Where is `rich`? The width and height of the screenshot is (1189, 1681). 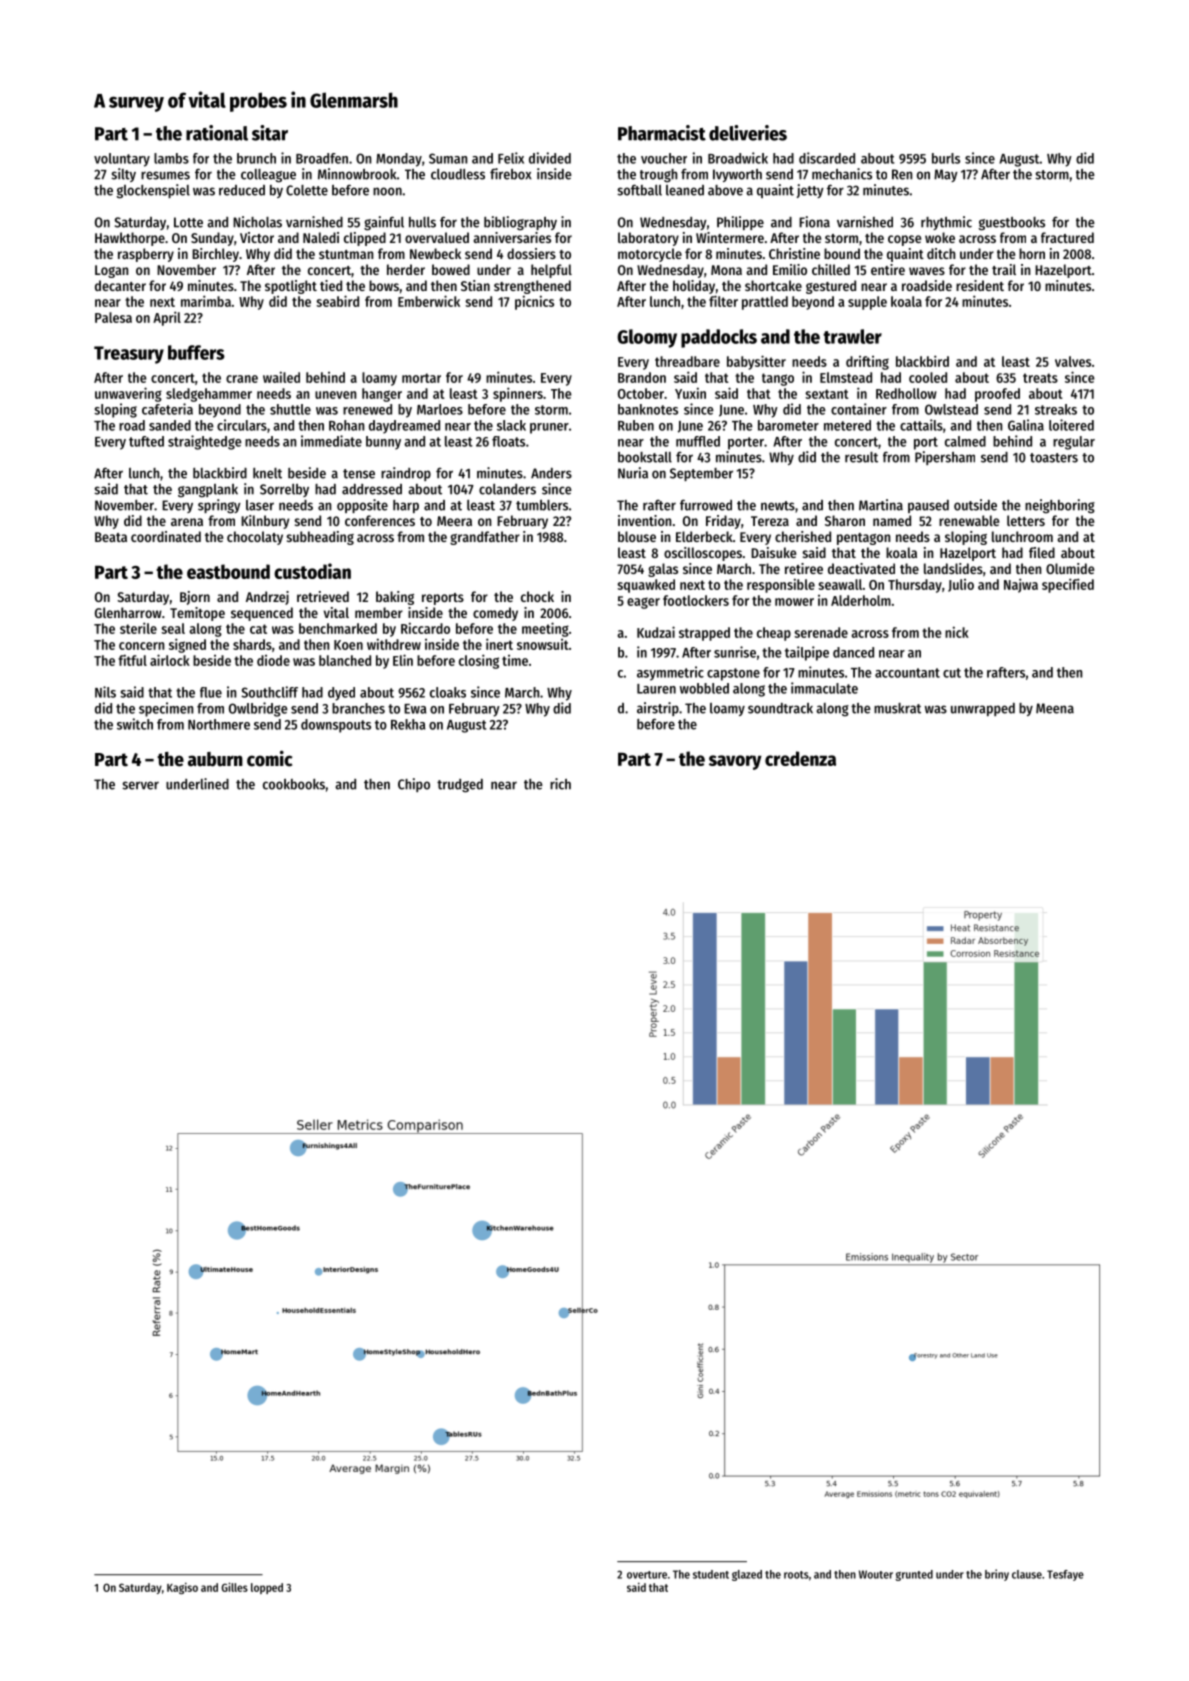
rich is located at coordinates (560, 784).
